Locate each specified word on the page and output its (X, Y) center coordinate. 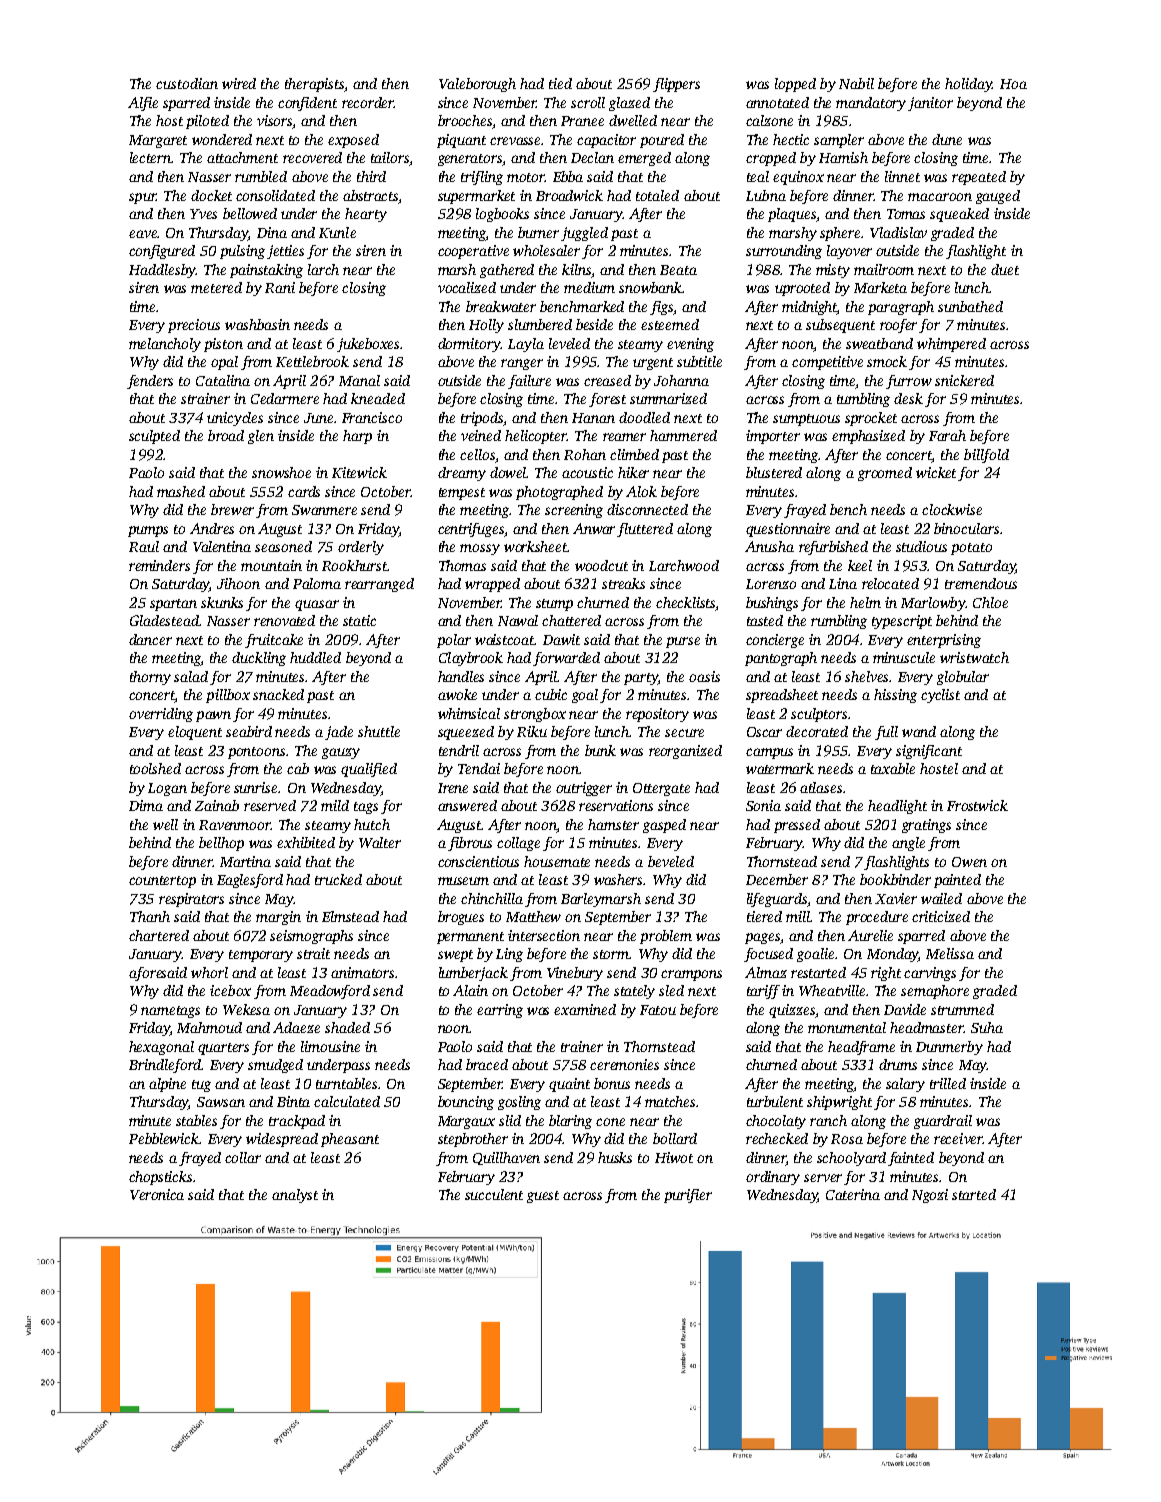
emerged (644, 159)
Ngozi (930, 1196)
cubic (551, 694)
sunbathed (970, 306)
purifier (688, 1196)
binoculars (966, 528)
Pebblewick (164, 1138)
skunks (222, 602)
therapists (314, 85)
